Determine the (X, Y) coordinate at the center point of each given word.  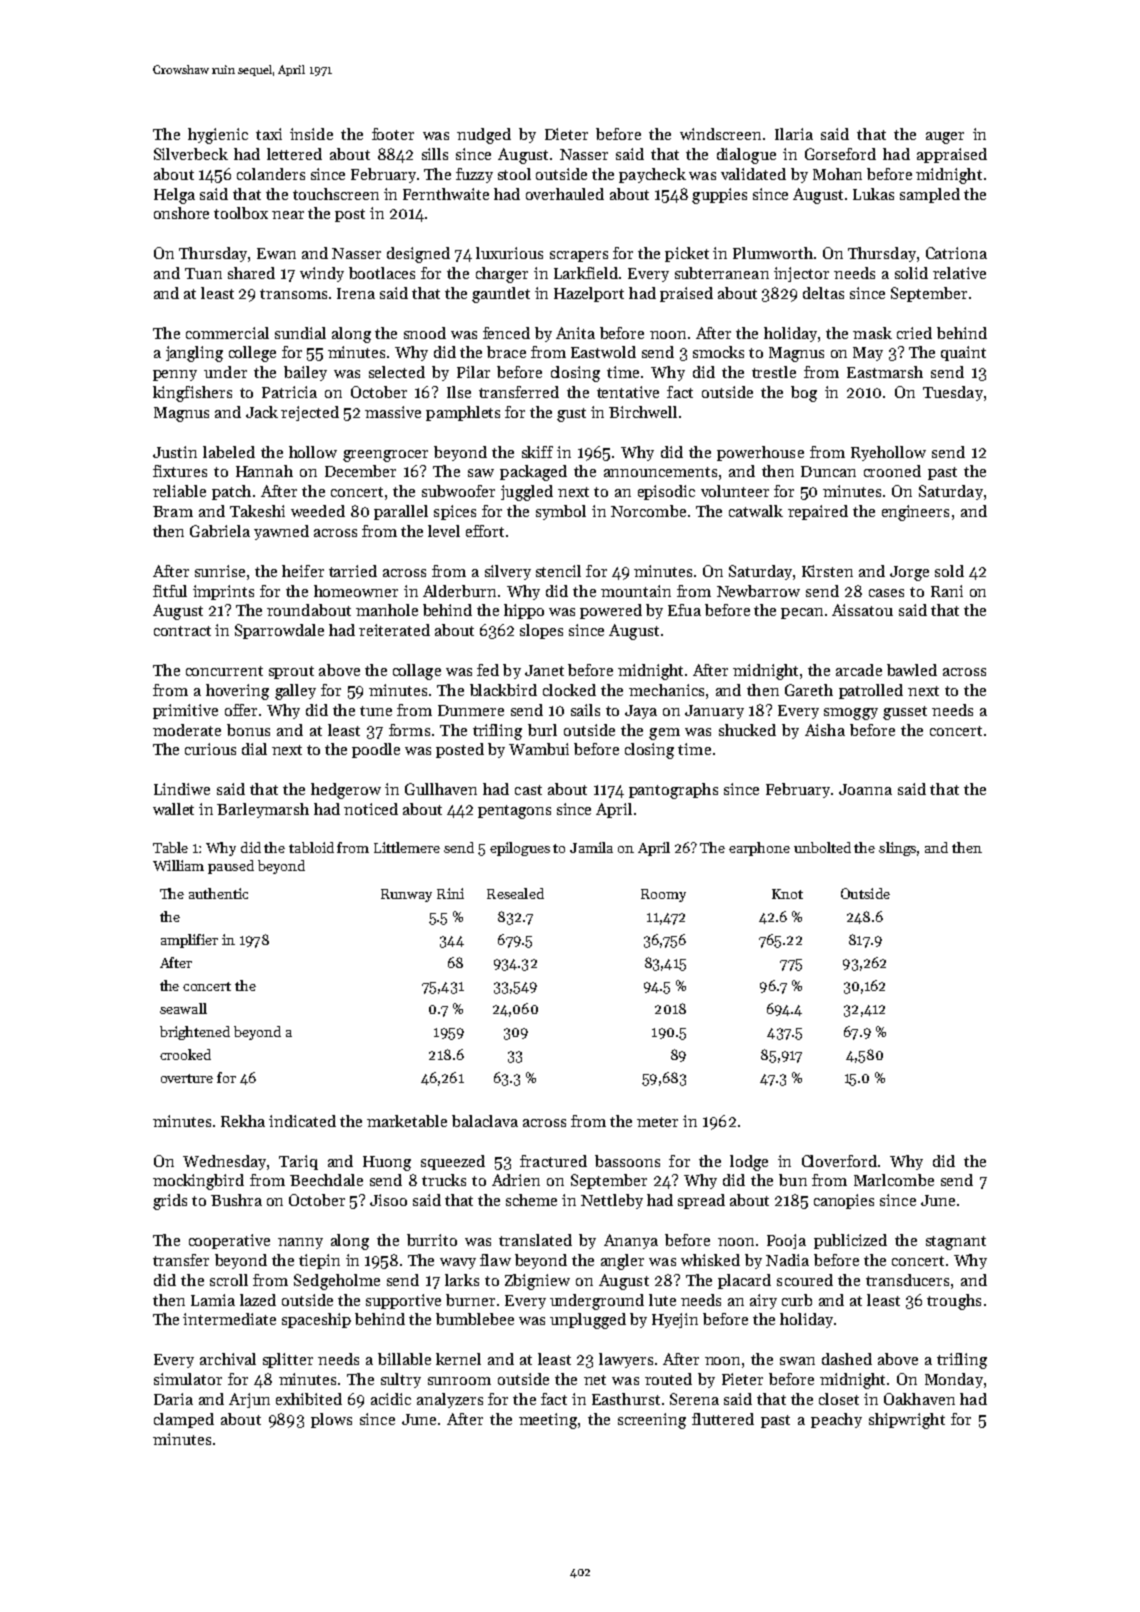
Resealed (515, 893)
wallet (173, 809)
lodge (749, 1163)
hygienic (218, 136)
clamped (184, 1420)
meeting (548, 1421)
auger (945, 138)
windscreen (720, 134)
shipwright (907, 1421)
